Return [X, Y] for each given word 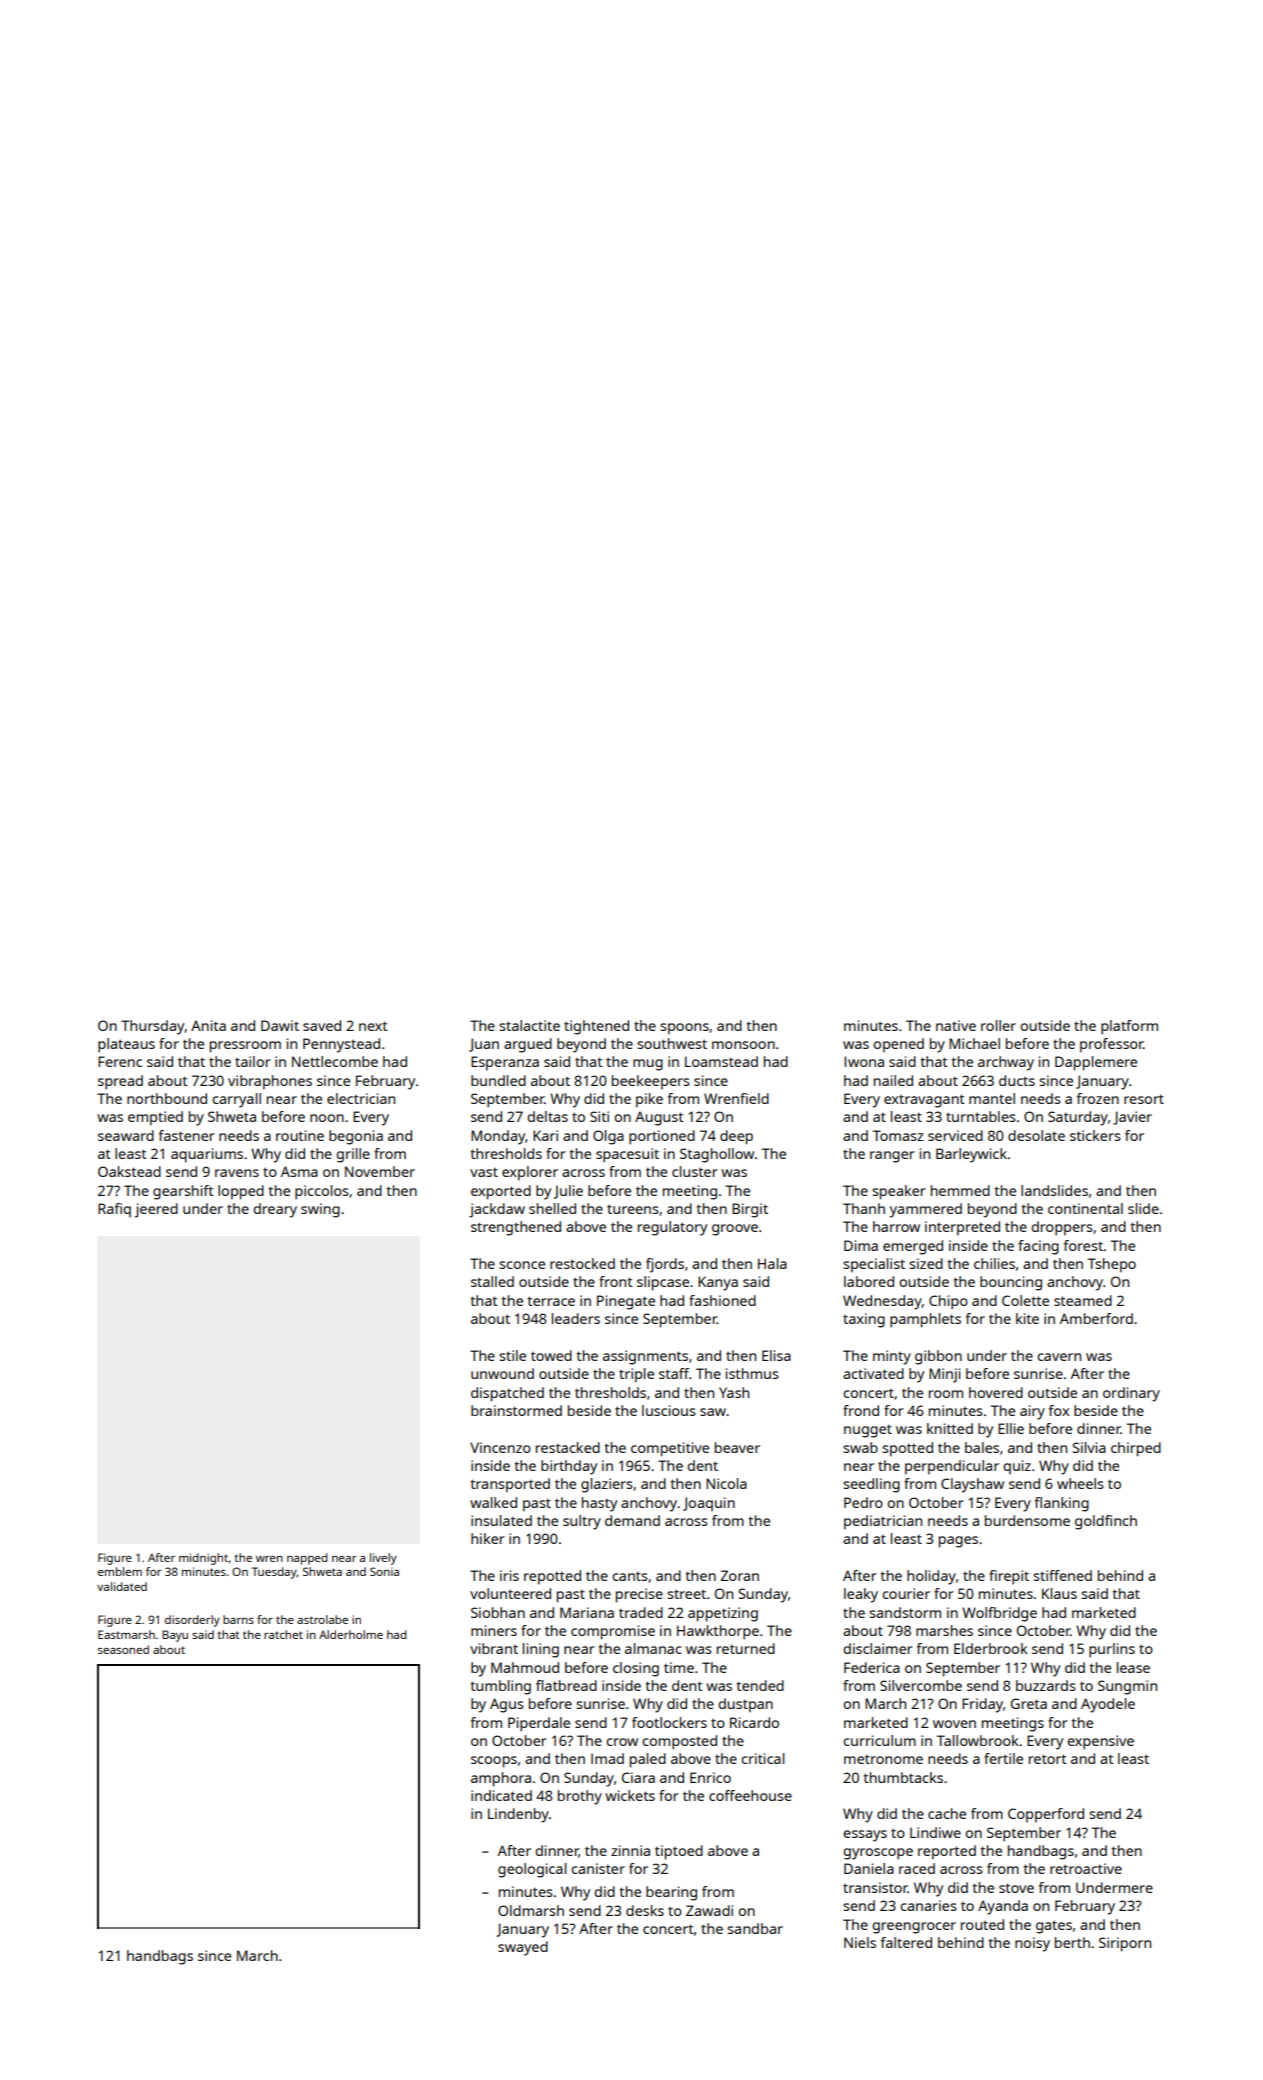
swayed [523, 1948]
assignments [645, 1357]
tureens [633, 1209]
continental [1085, 1208]
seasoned [123, 1649]
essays [865, 1836]
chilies [994, 1263]
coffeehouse [750, 1795]
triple [636, 1375]
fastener [187, 1135]
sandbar [755, 1928]
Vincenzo [500, 1447]
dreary [275, 1210]
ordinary [1131, 1394]
